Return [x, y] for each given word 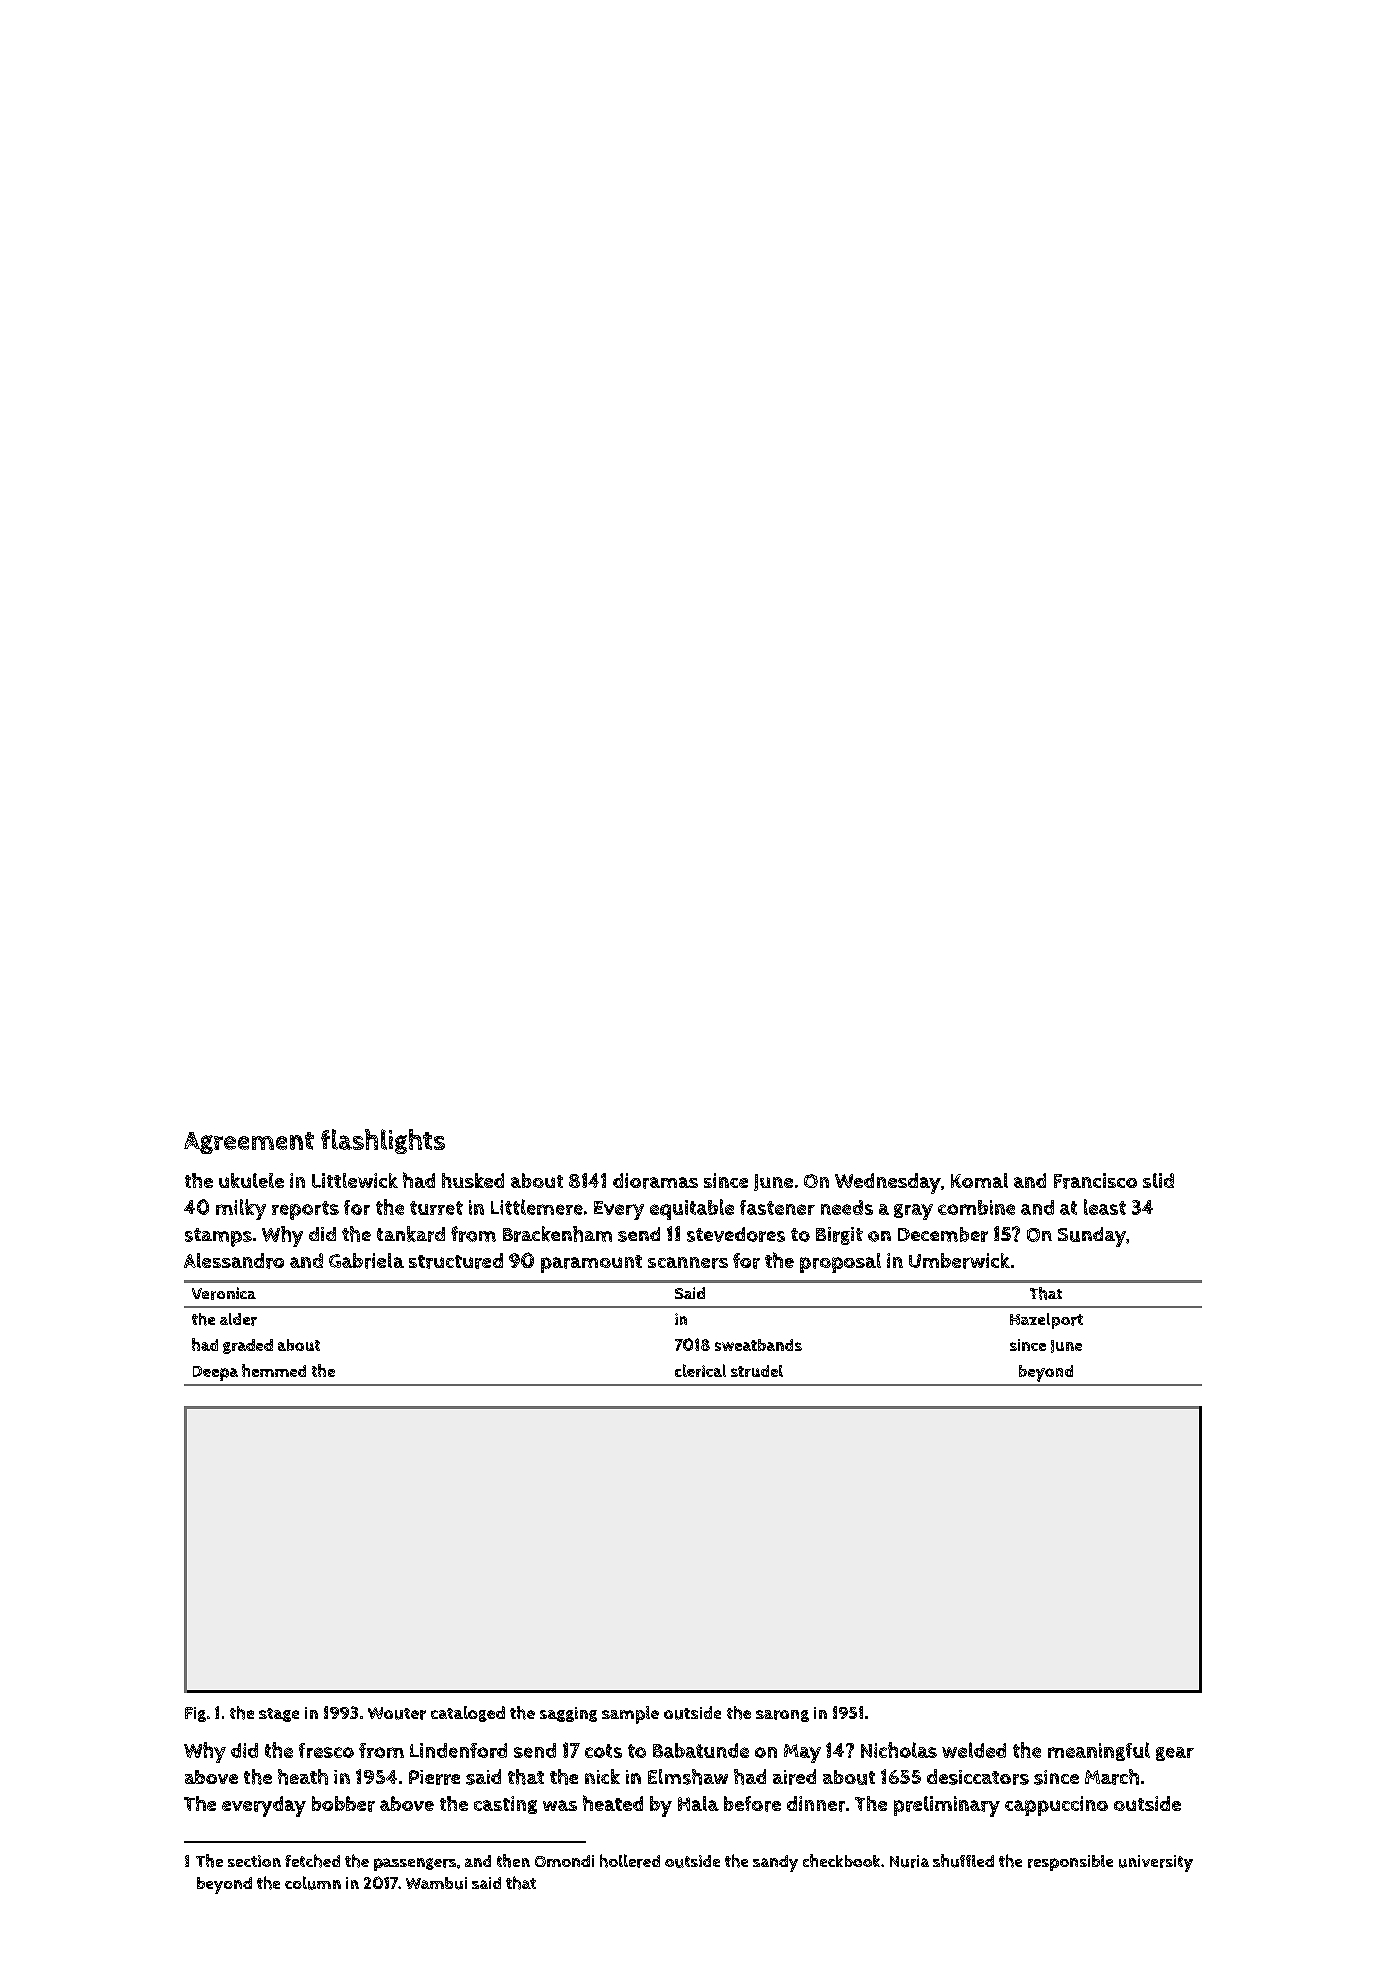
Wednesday [888, 1183]
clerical [700, 1370]
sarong [782, 1716]
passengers [415, 1864]
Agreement [249, 1143]
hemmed [274, 1370]
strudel [757, 1371]
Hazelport [1046, 1321]
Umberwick [959, 1261]
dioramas [655, 1181]
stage [279, 1715]
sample [630, 1715]
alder [238, 1319]
